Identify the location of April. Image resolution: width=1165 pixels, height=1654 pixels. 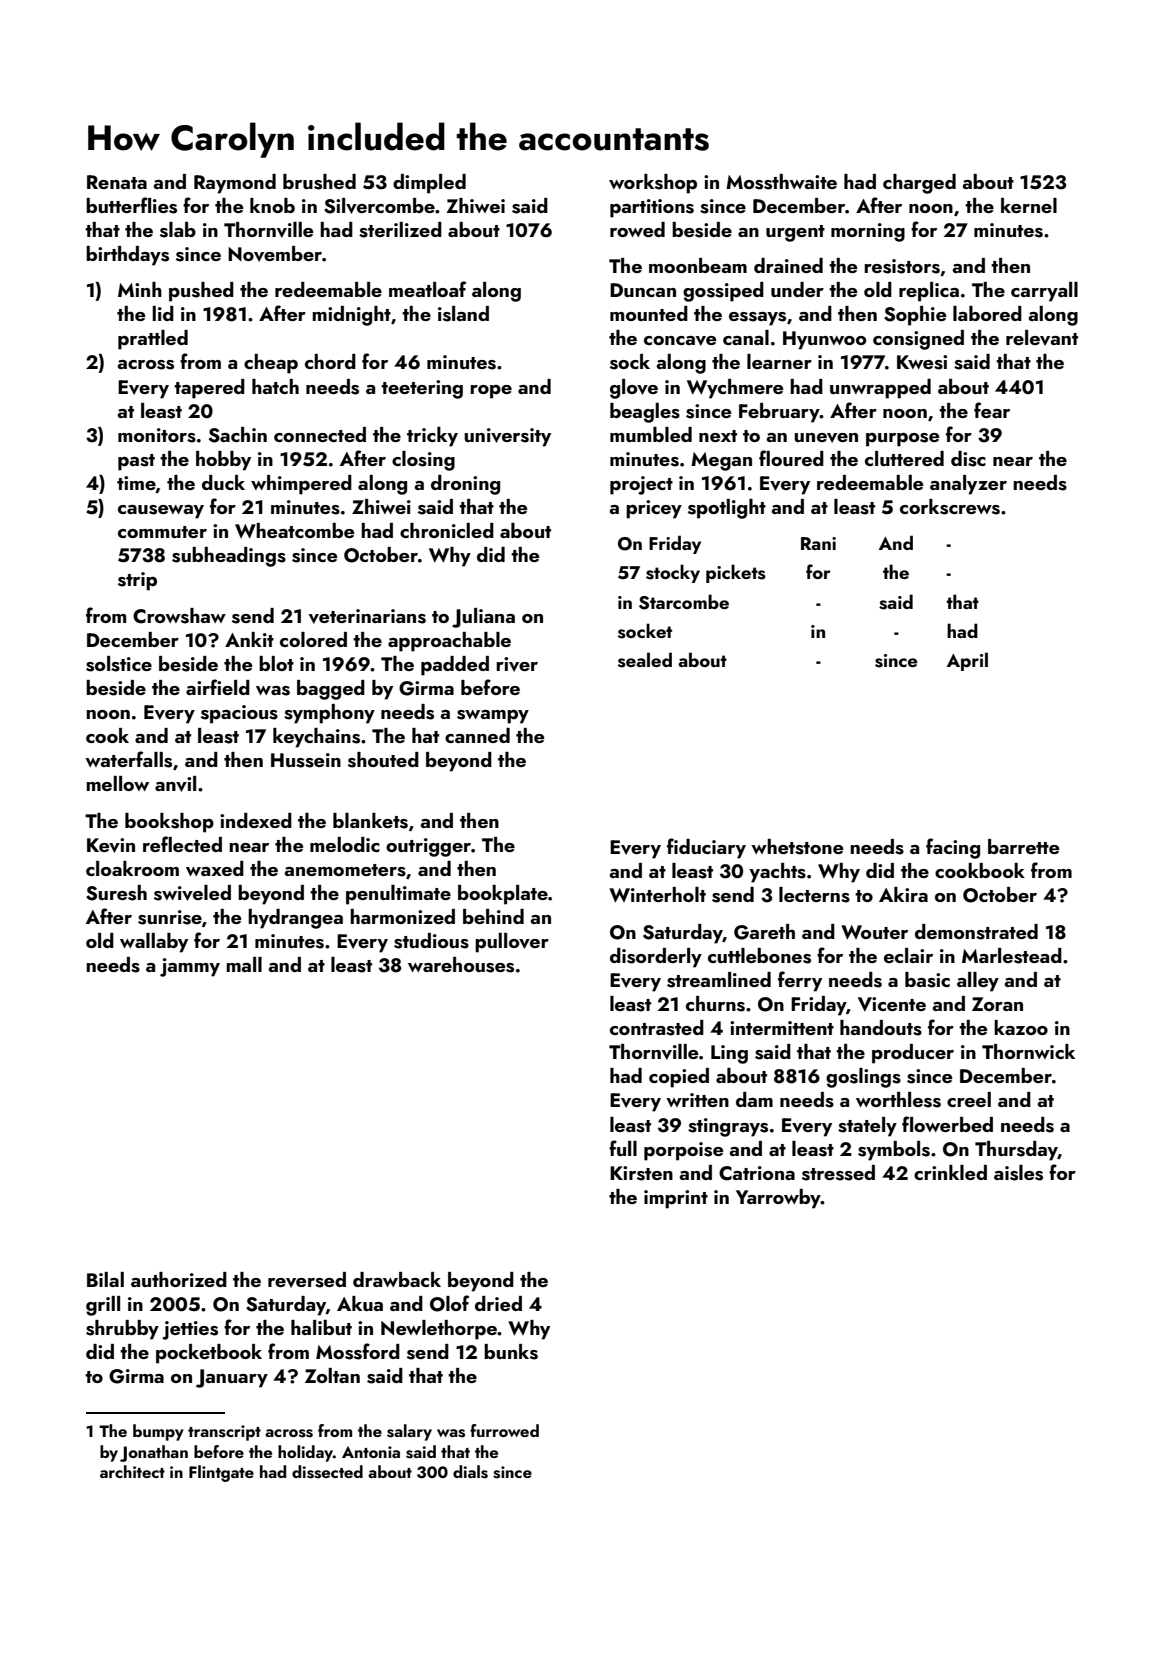
(967, 661).
